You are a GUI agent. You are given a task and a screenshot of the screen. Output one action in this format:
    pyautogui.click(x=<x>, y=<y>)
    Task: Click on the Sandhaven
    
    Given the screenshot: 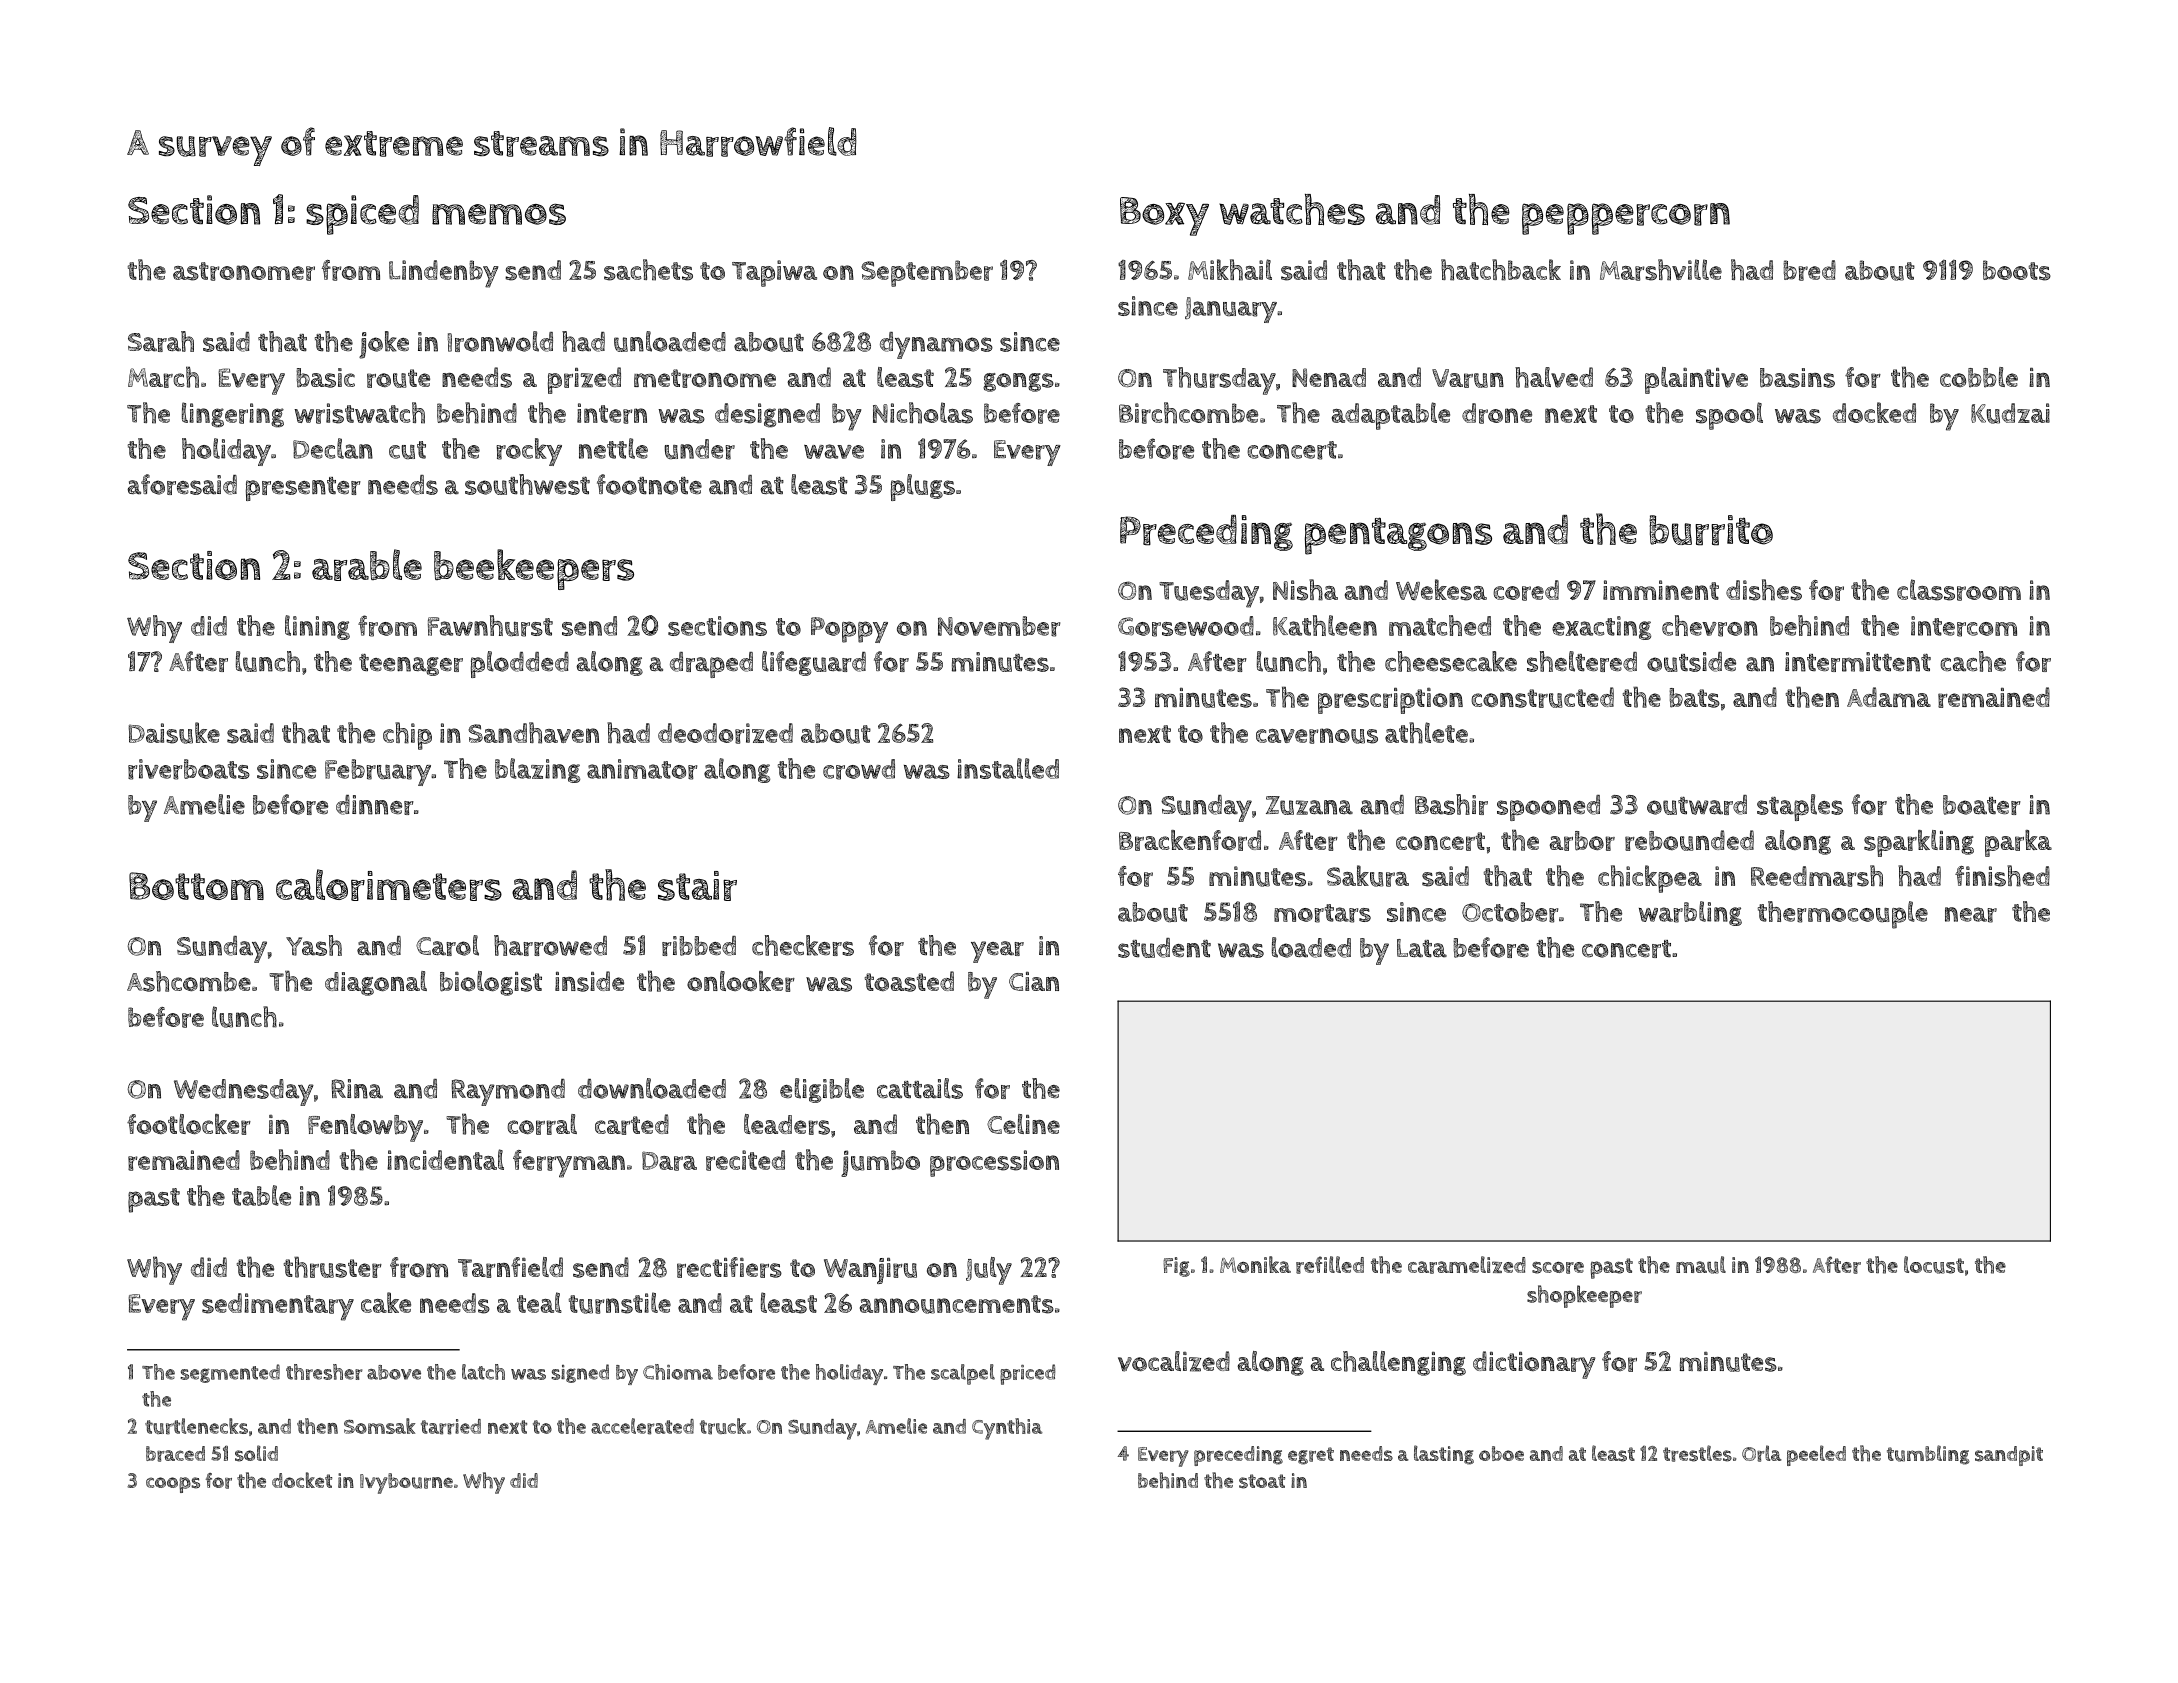 What is the action you would take?
    pyautogui.click(x=533, y=733)
